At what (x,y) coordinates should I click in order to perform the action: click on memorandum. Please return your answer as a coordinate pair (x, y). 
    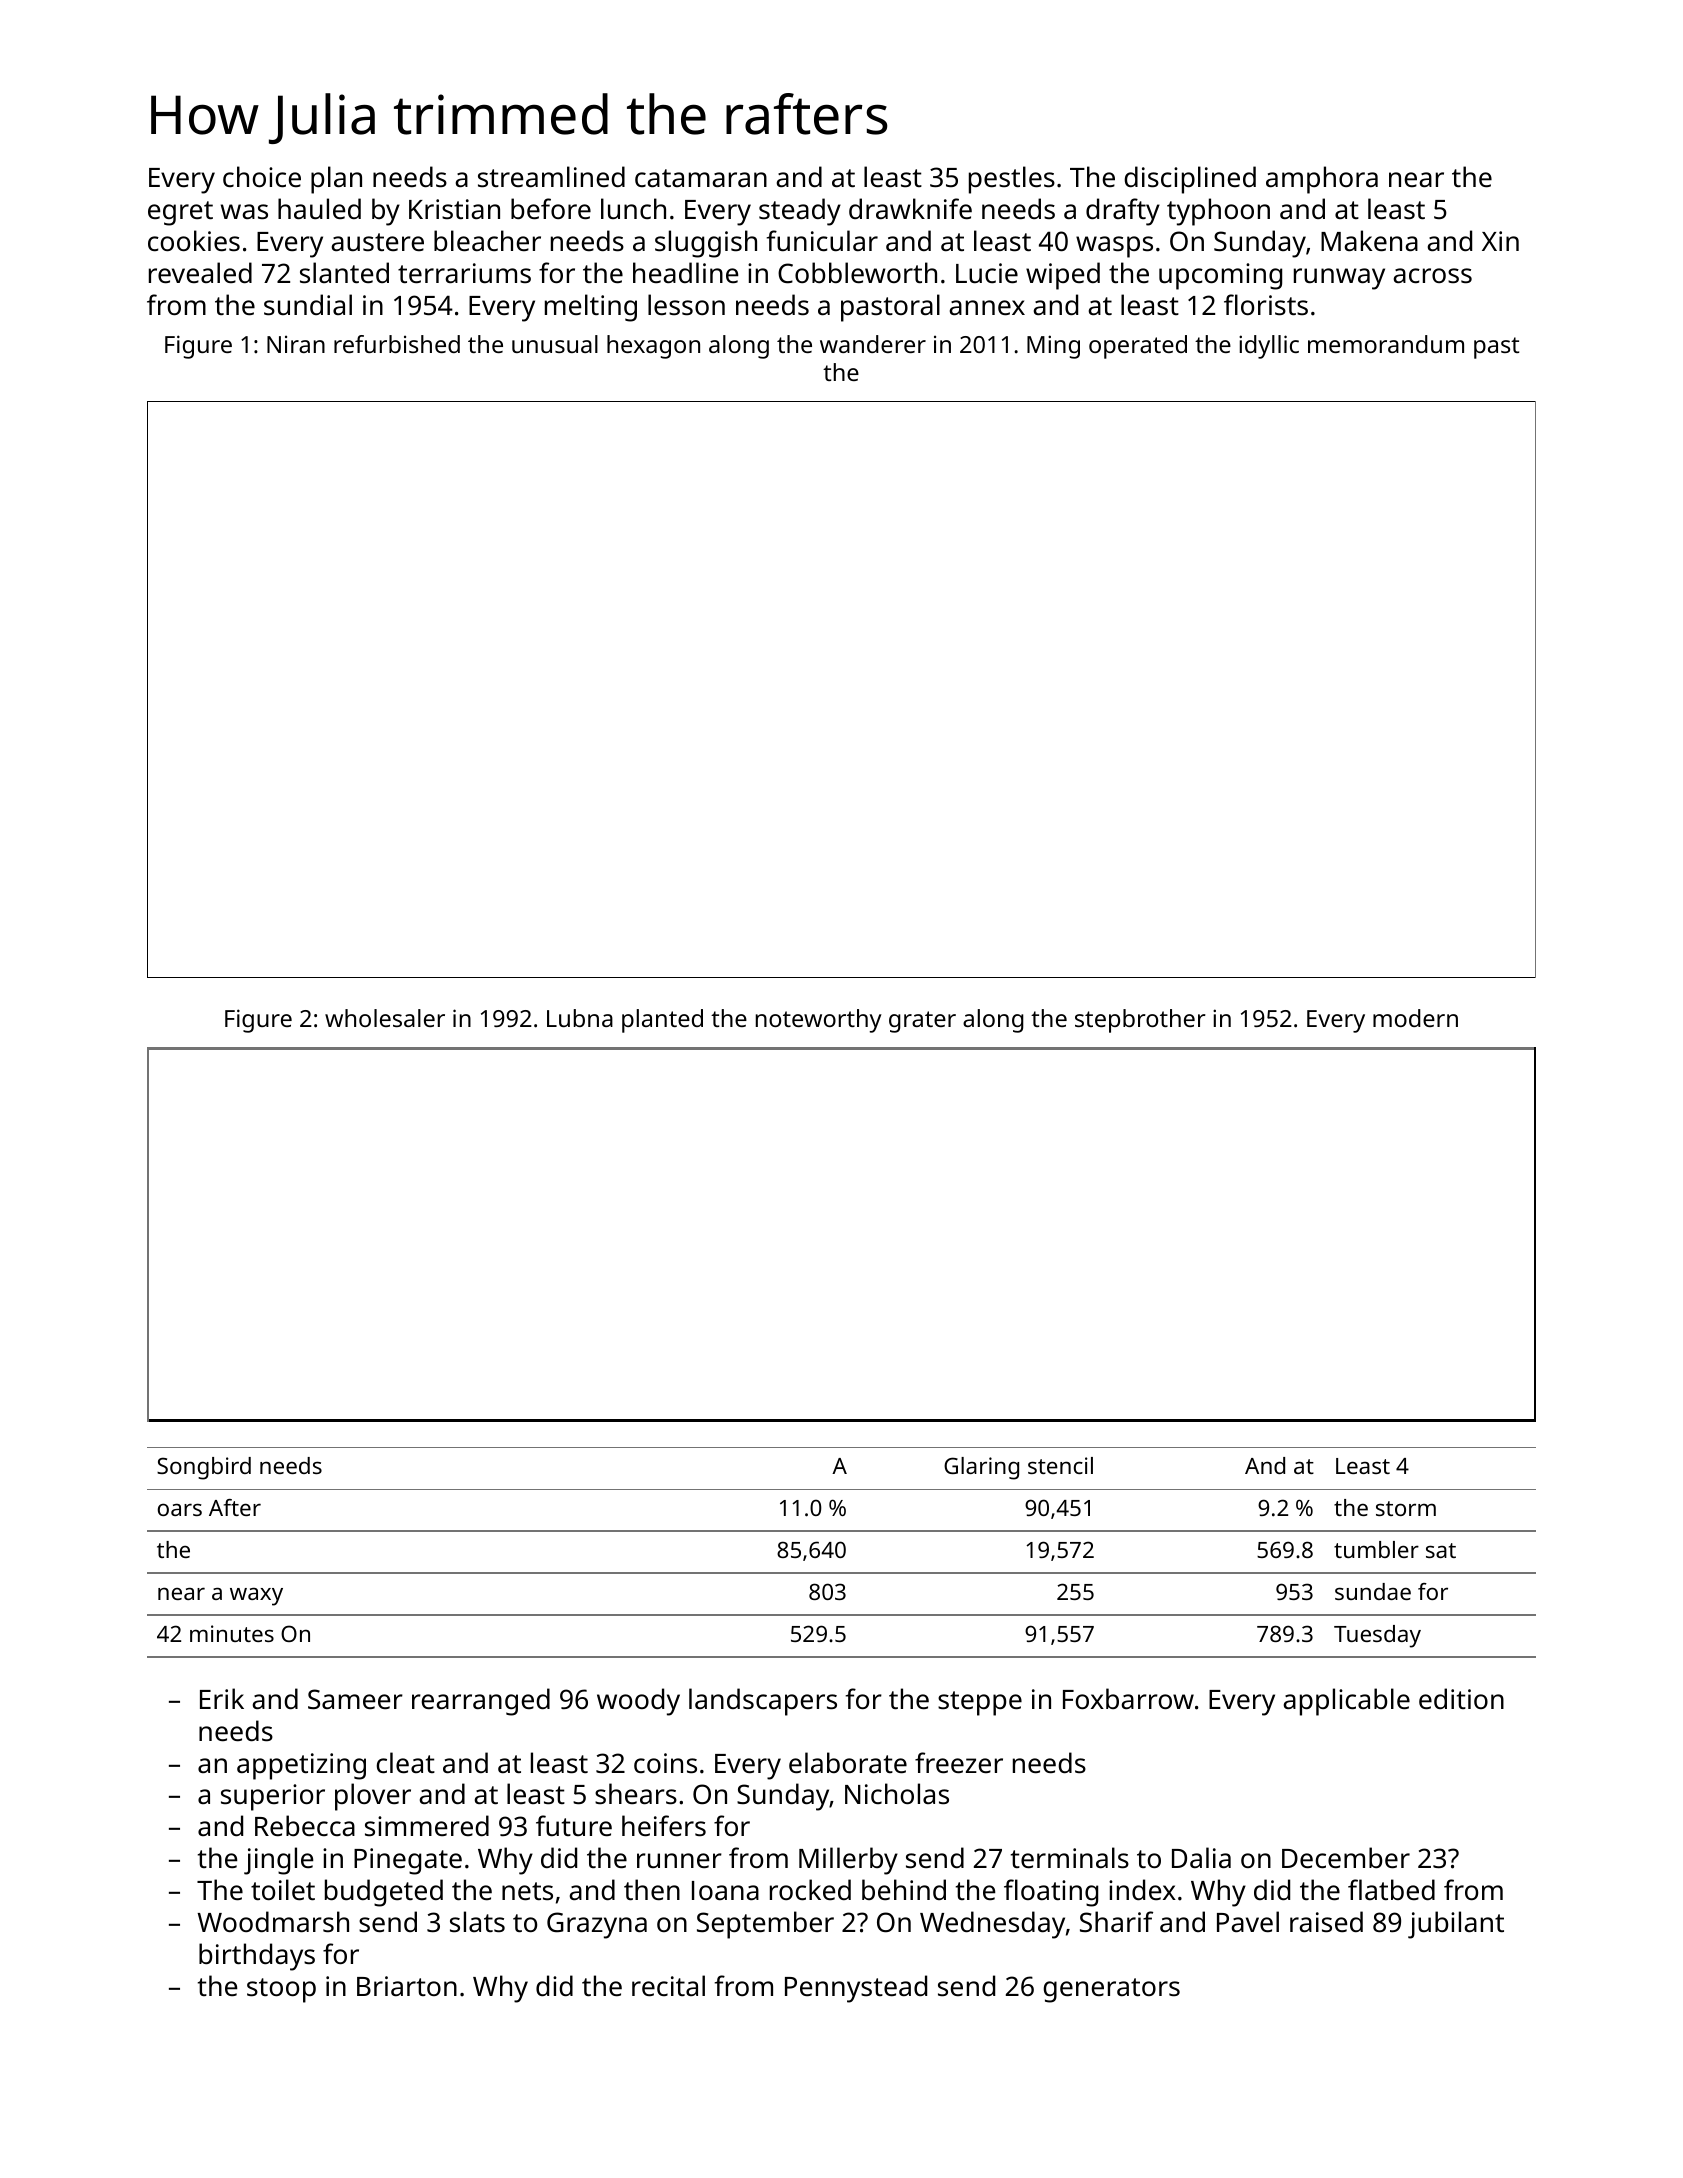
    Looking at the image, I should click on (1386, 344).
